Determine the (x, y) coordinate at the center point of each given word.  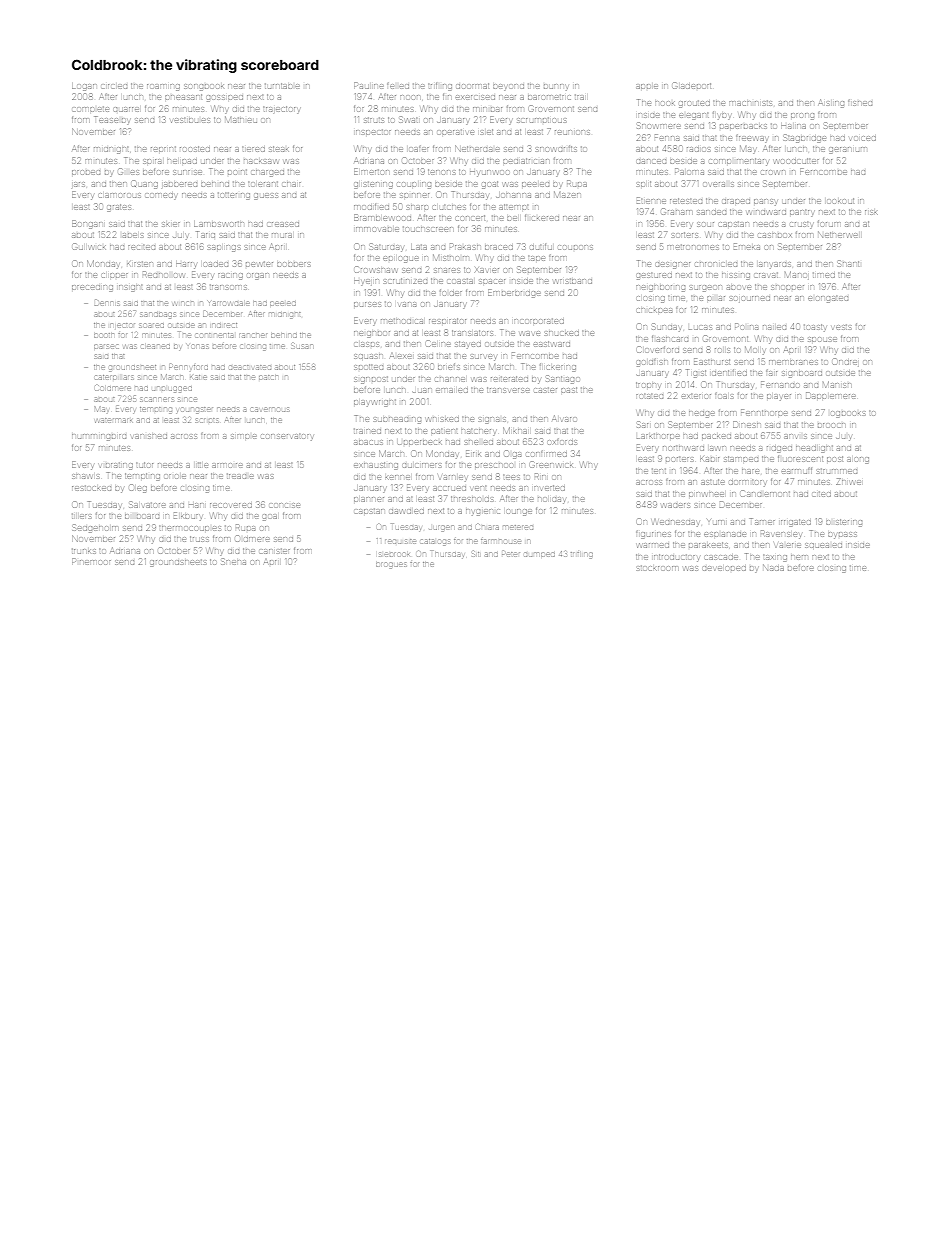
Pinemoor (91, 561)
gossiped (225, 98)
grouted (694, 104)
